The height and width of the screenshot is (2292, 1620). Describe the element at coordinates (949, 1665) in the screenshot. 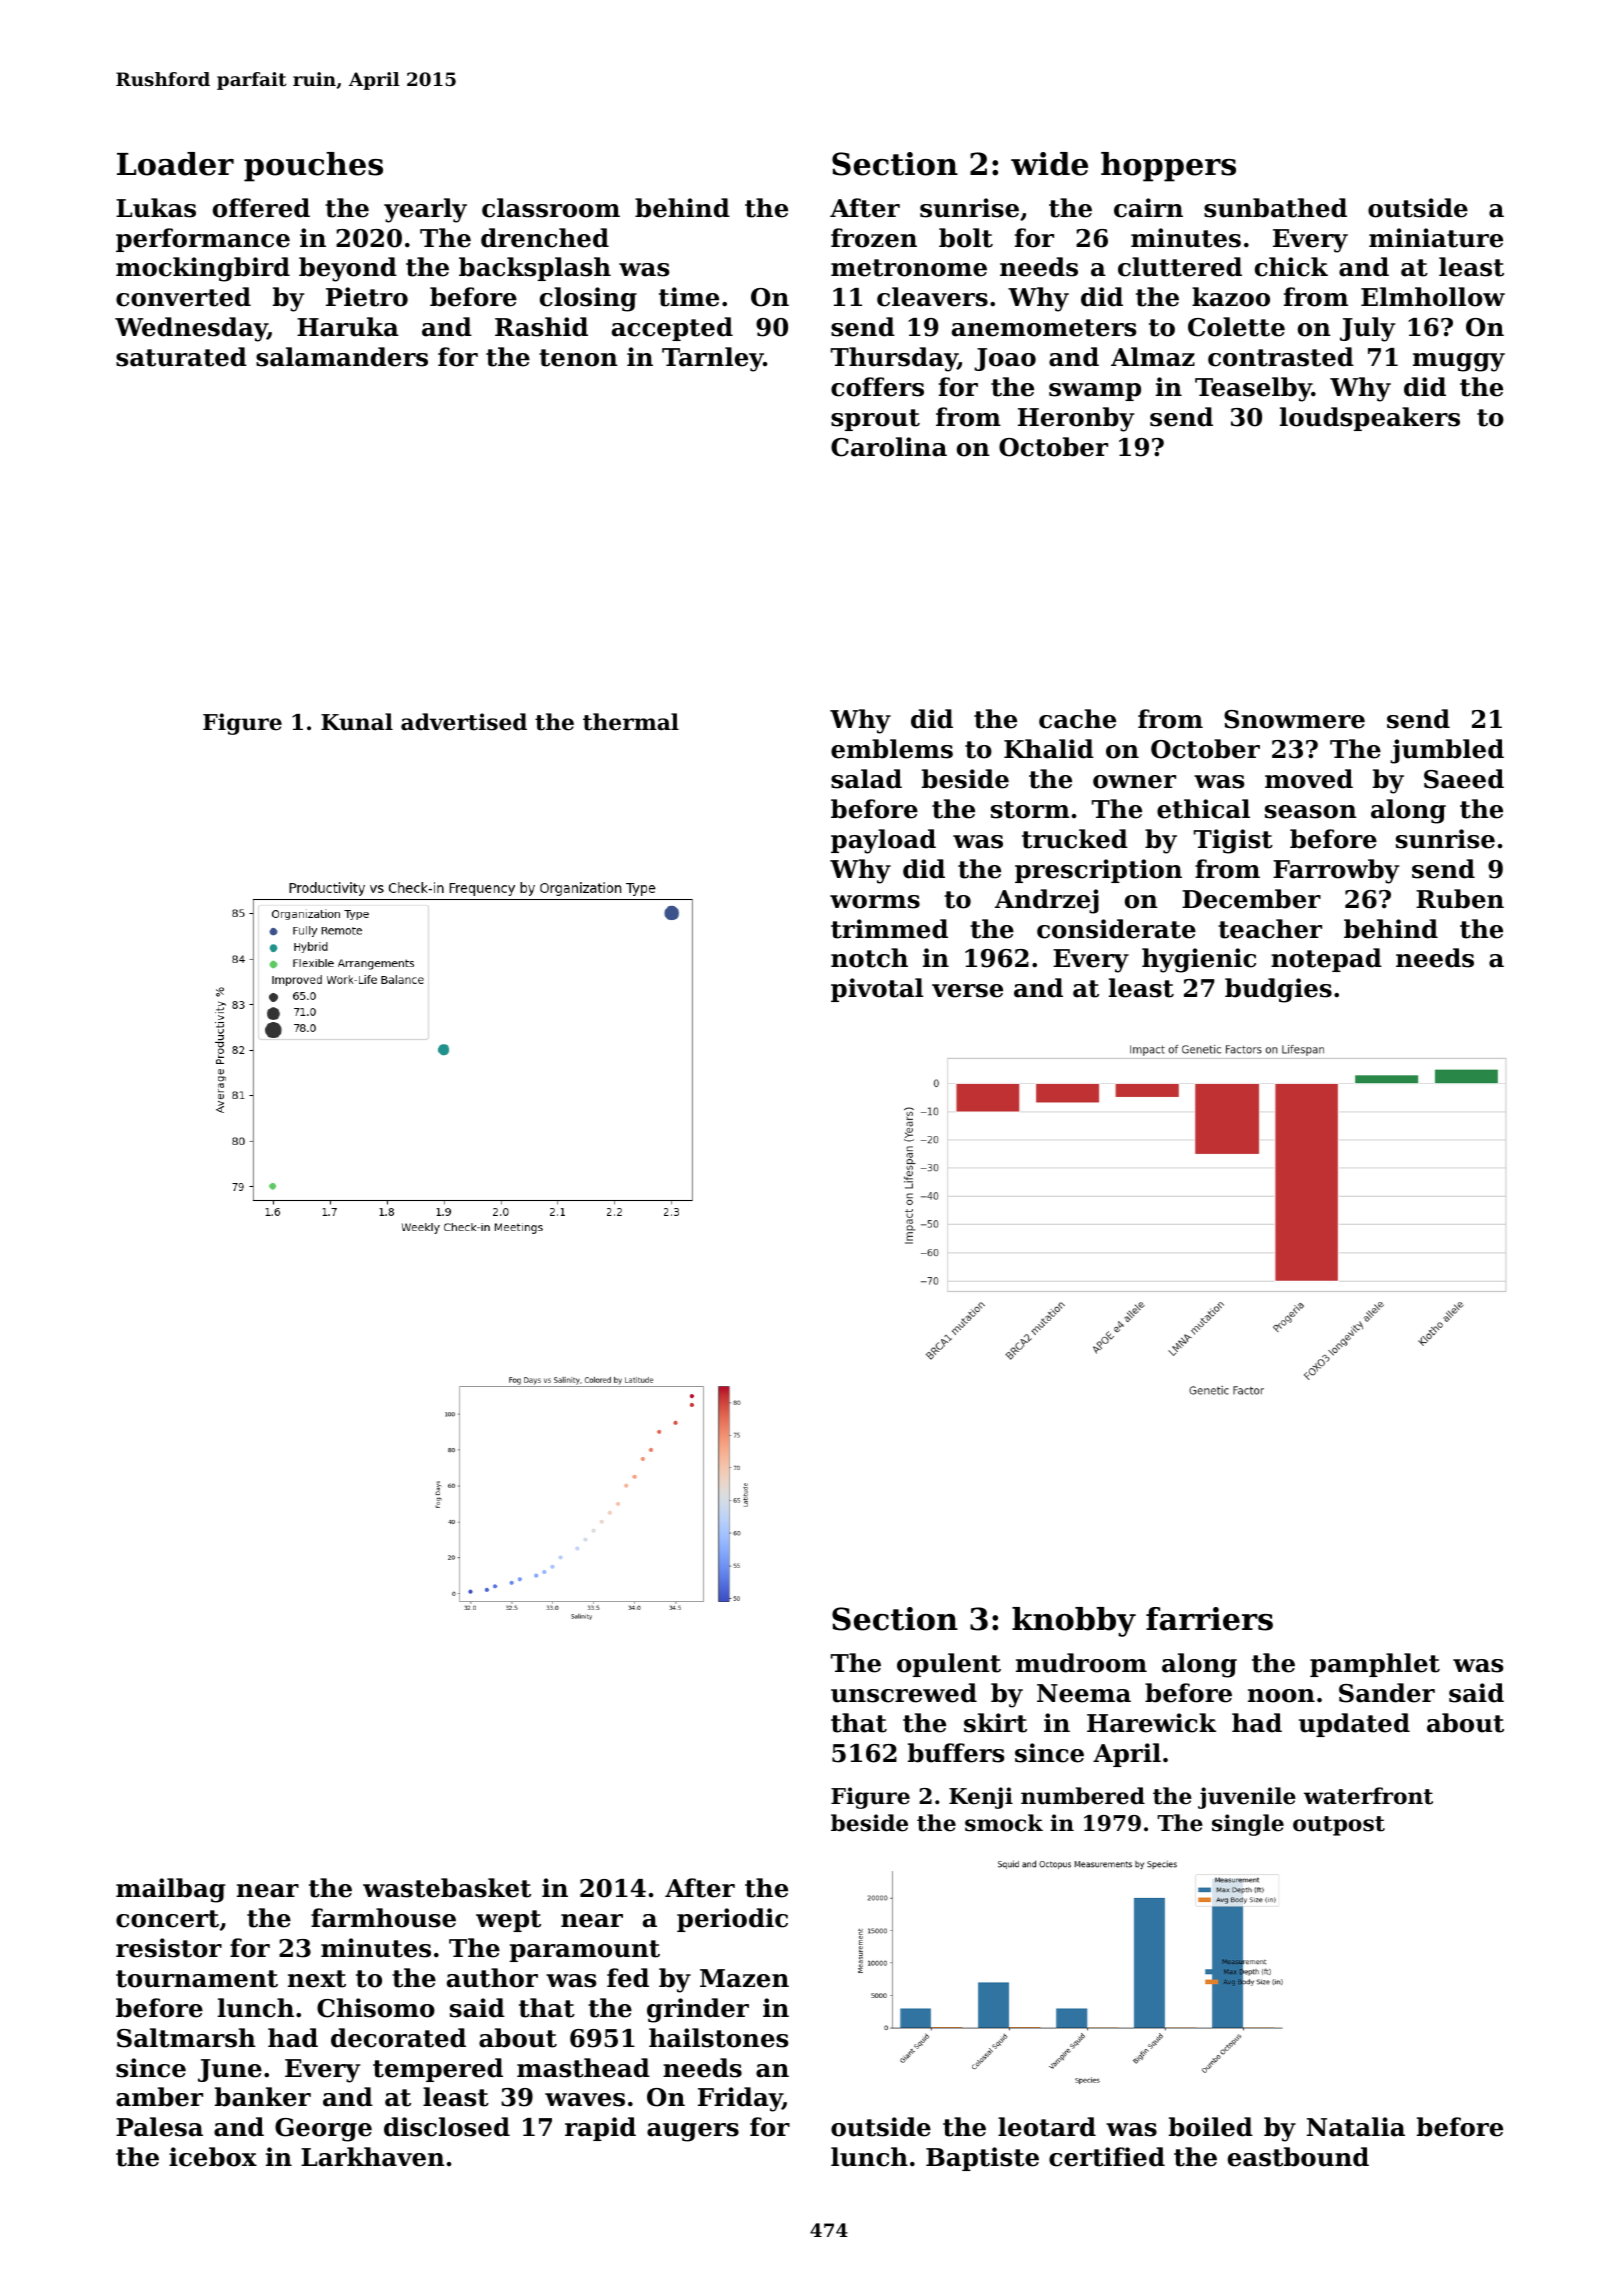

I see `opulent` at that location.
